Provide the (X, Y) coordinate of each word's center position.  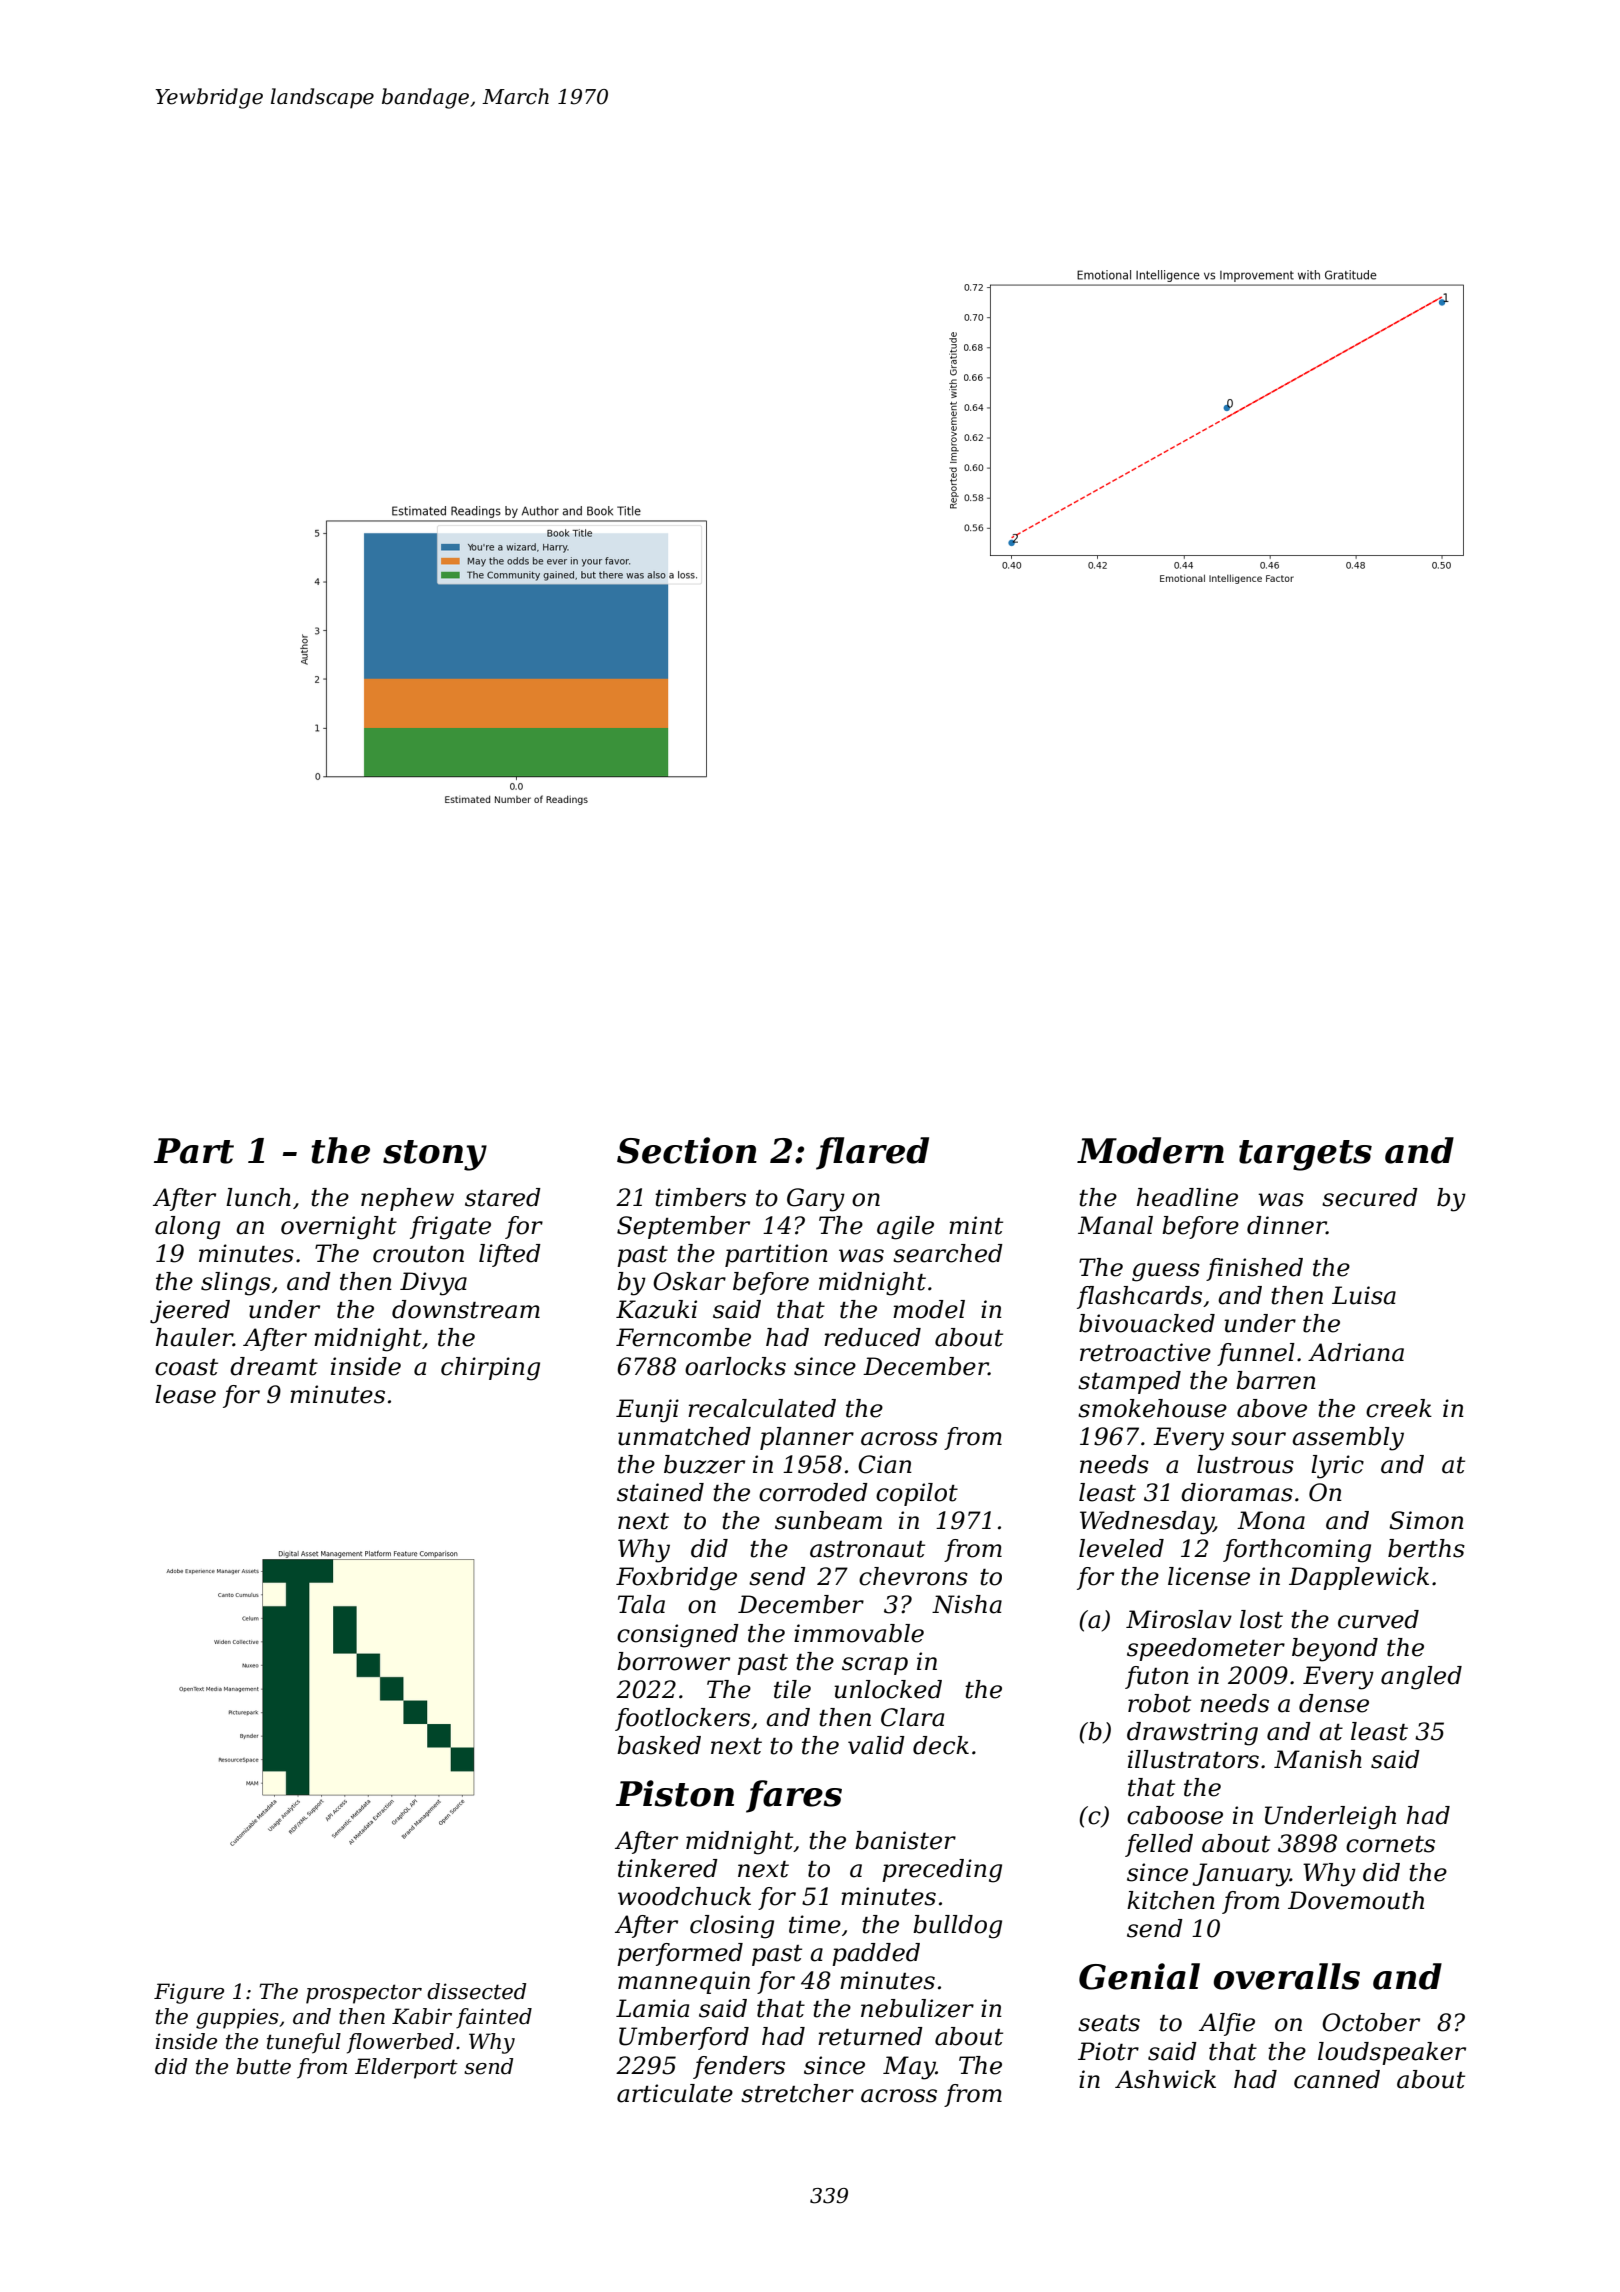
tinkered (668, 1868)
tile (792, 1689)
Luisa (1364, 1295)
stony (435, 1155)
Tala (641, 1604)
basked (659, 1745)
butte (263, 2066)
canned (1337, 2079)
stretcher (797, 2093)
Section (687, 1150)
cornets (1390, 1844)
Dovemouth (1356, 1900)
